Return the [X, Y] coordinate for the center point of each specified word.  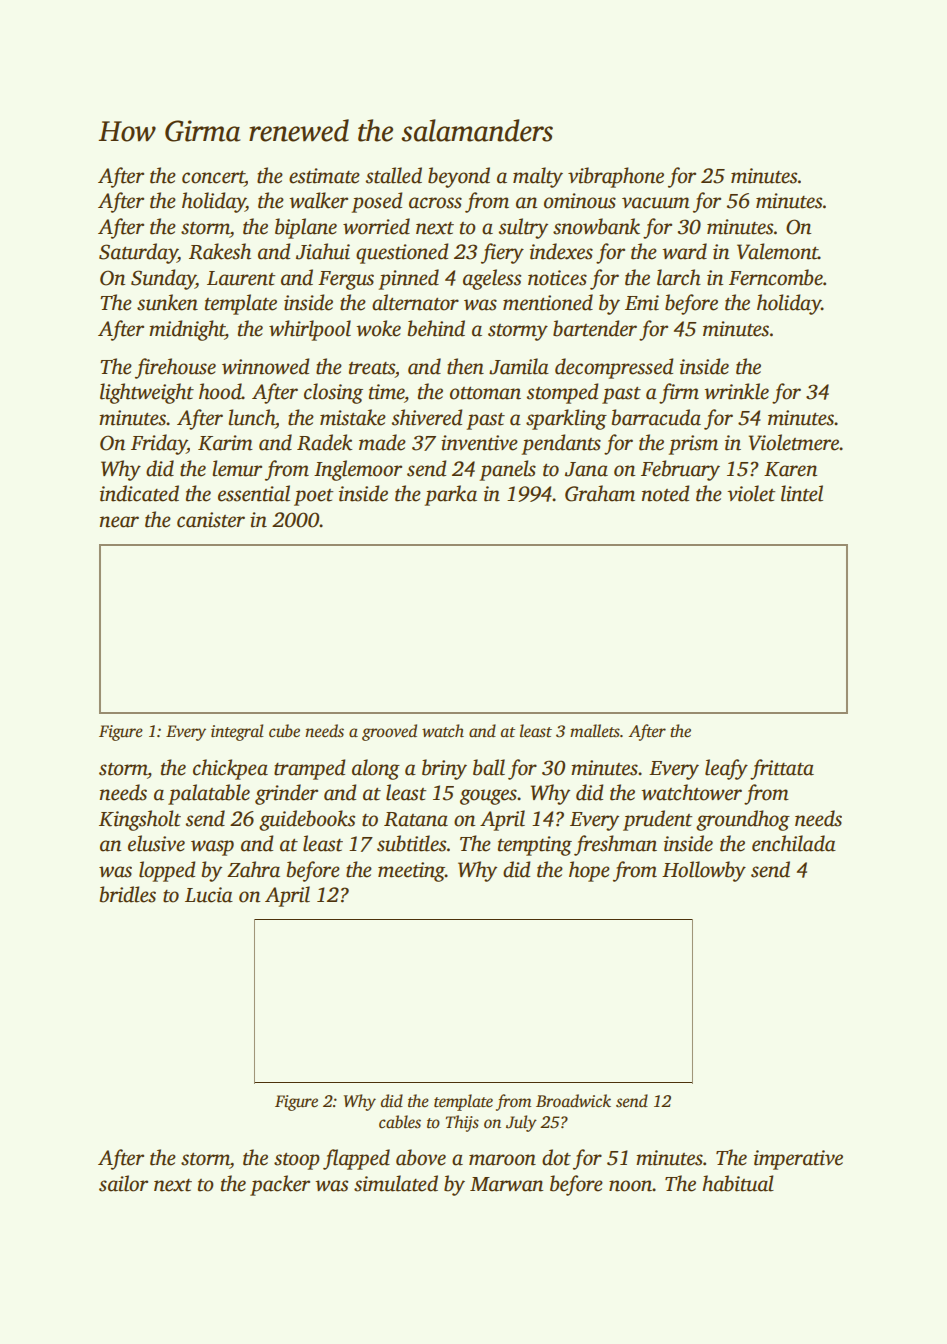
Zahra [253, 869]
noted [665, 493]
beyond [459, 177]
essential [254, 493]
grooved [389, 732]
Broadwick [573, 1101]
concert [213, 177]
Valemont [777, 251]
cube [284, 731]
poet [313, 497]
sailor [123, 1183]
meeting [411, 872]
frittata [782, 769]
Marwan [506, 1184]
